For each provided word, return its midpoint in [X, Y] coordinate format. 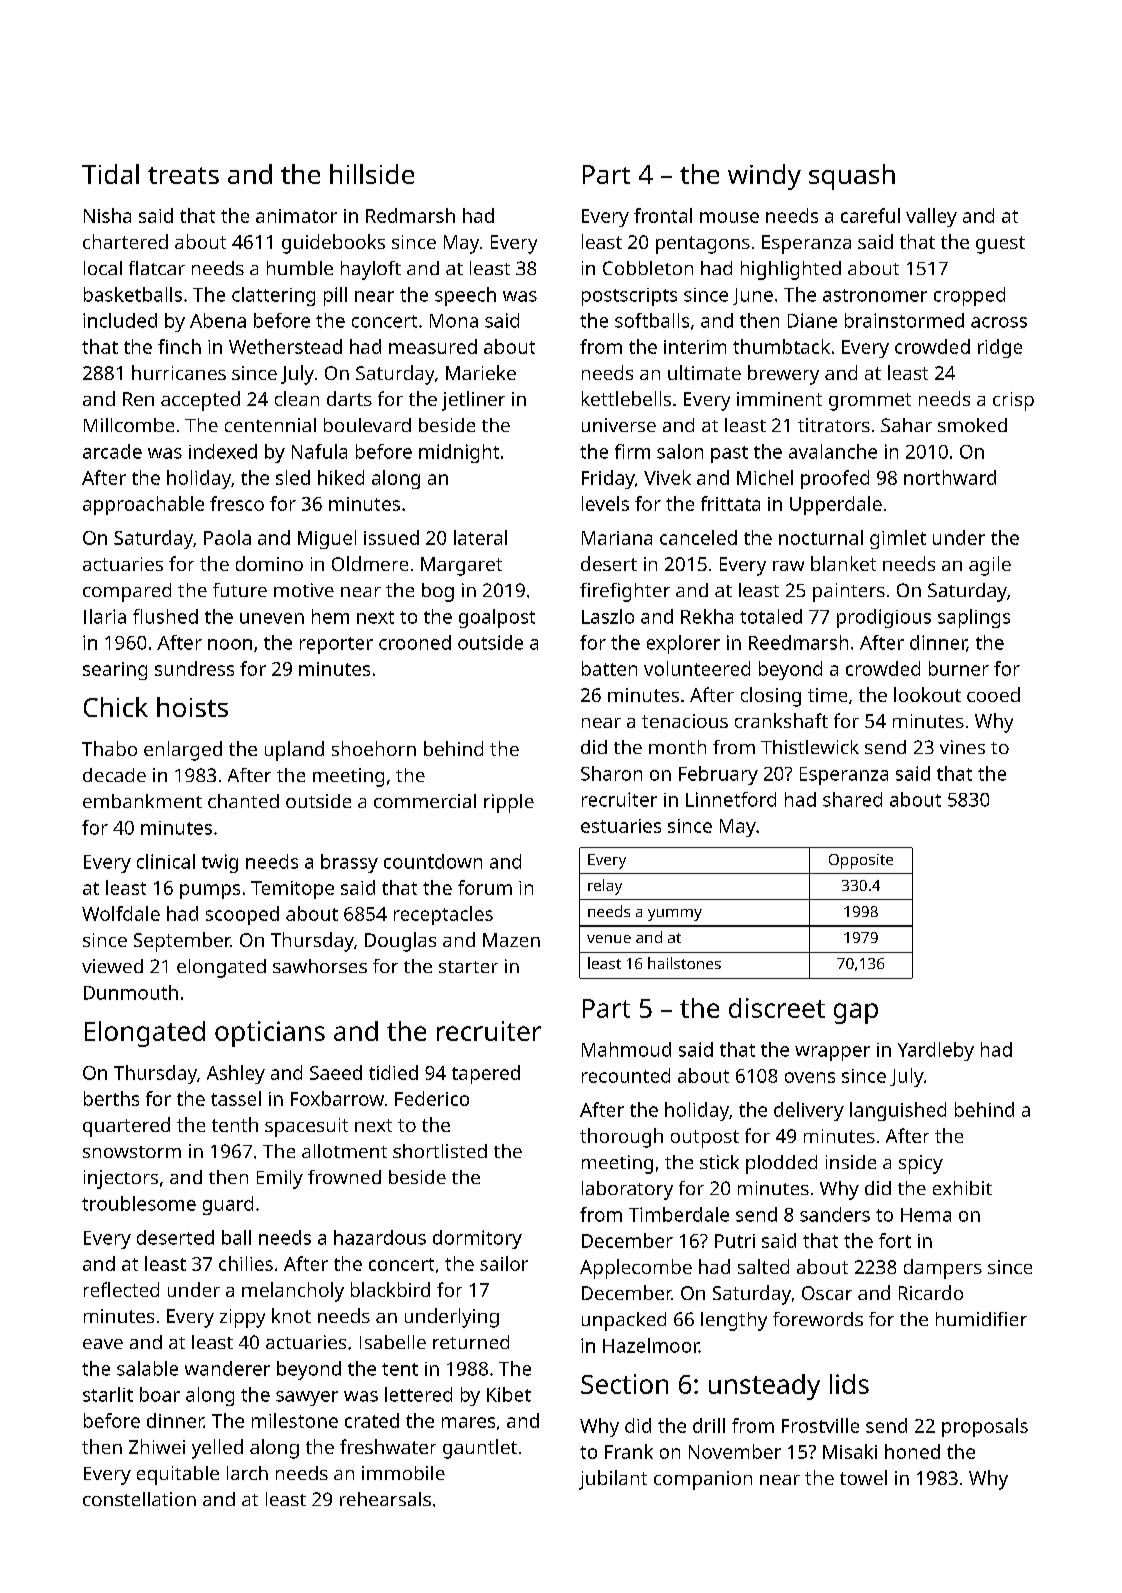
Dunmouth [131, 992]
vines [962, 747]
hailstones [684, 963]
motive [304, 590]
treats [183, 175]
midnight [459, 453]
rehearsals [385, 1499]
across [999, 322]
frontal [663, 215]
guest [1000, 245]
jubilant [613, 1480]
